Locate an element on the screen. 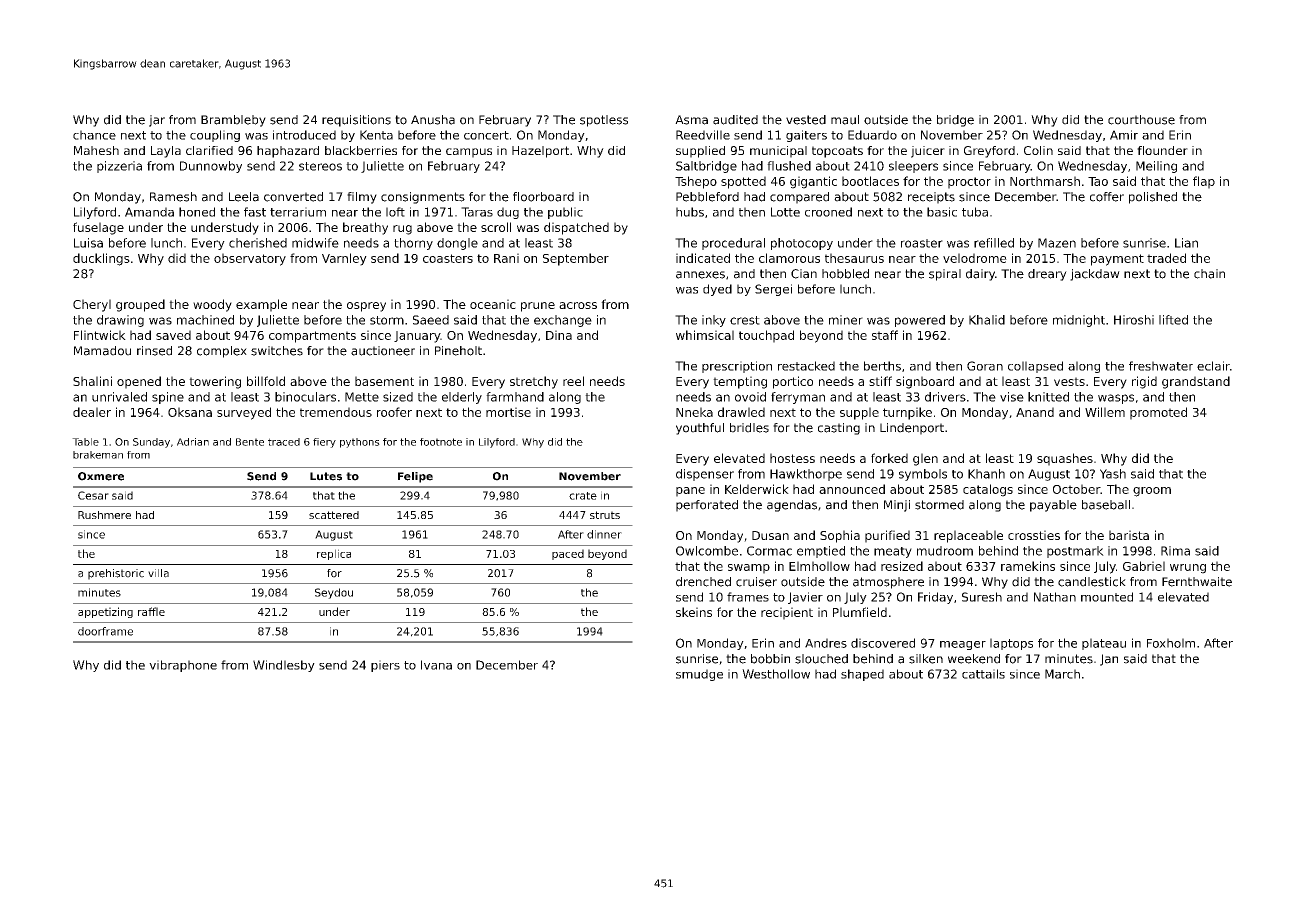  groom is located at coordinates (1152, 492).
